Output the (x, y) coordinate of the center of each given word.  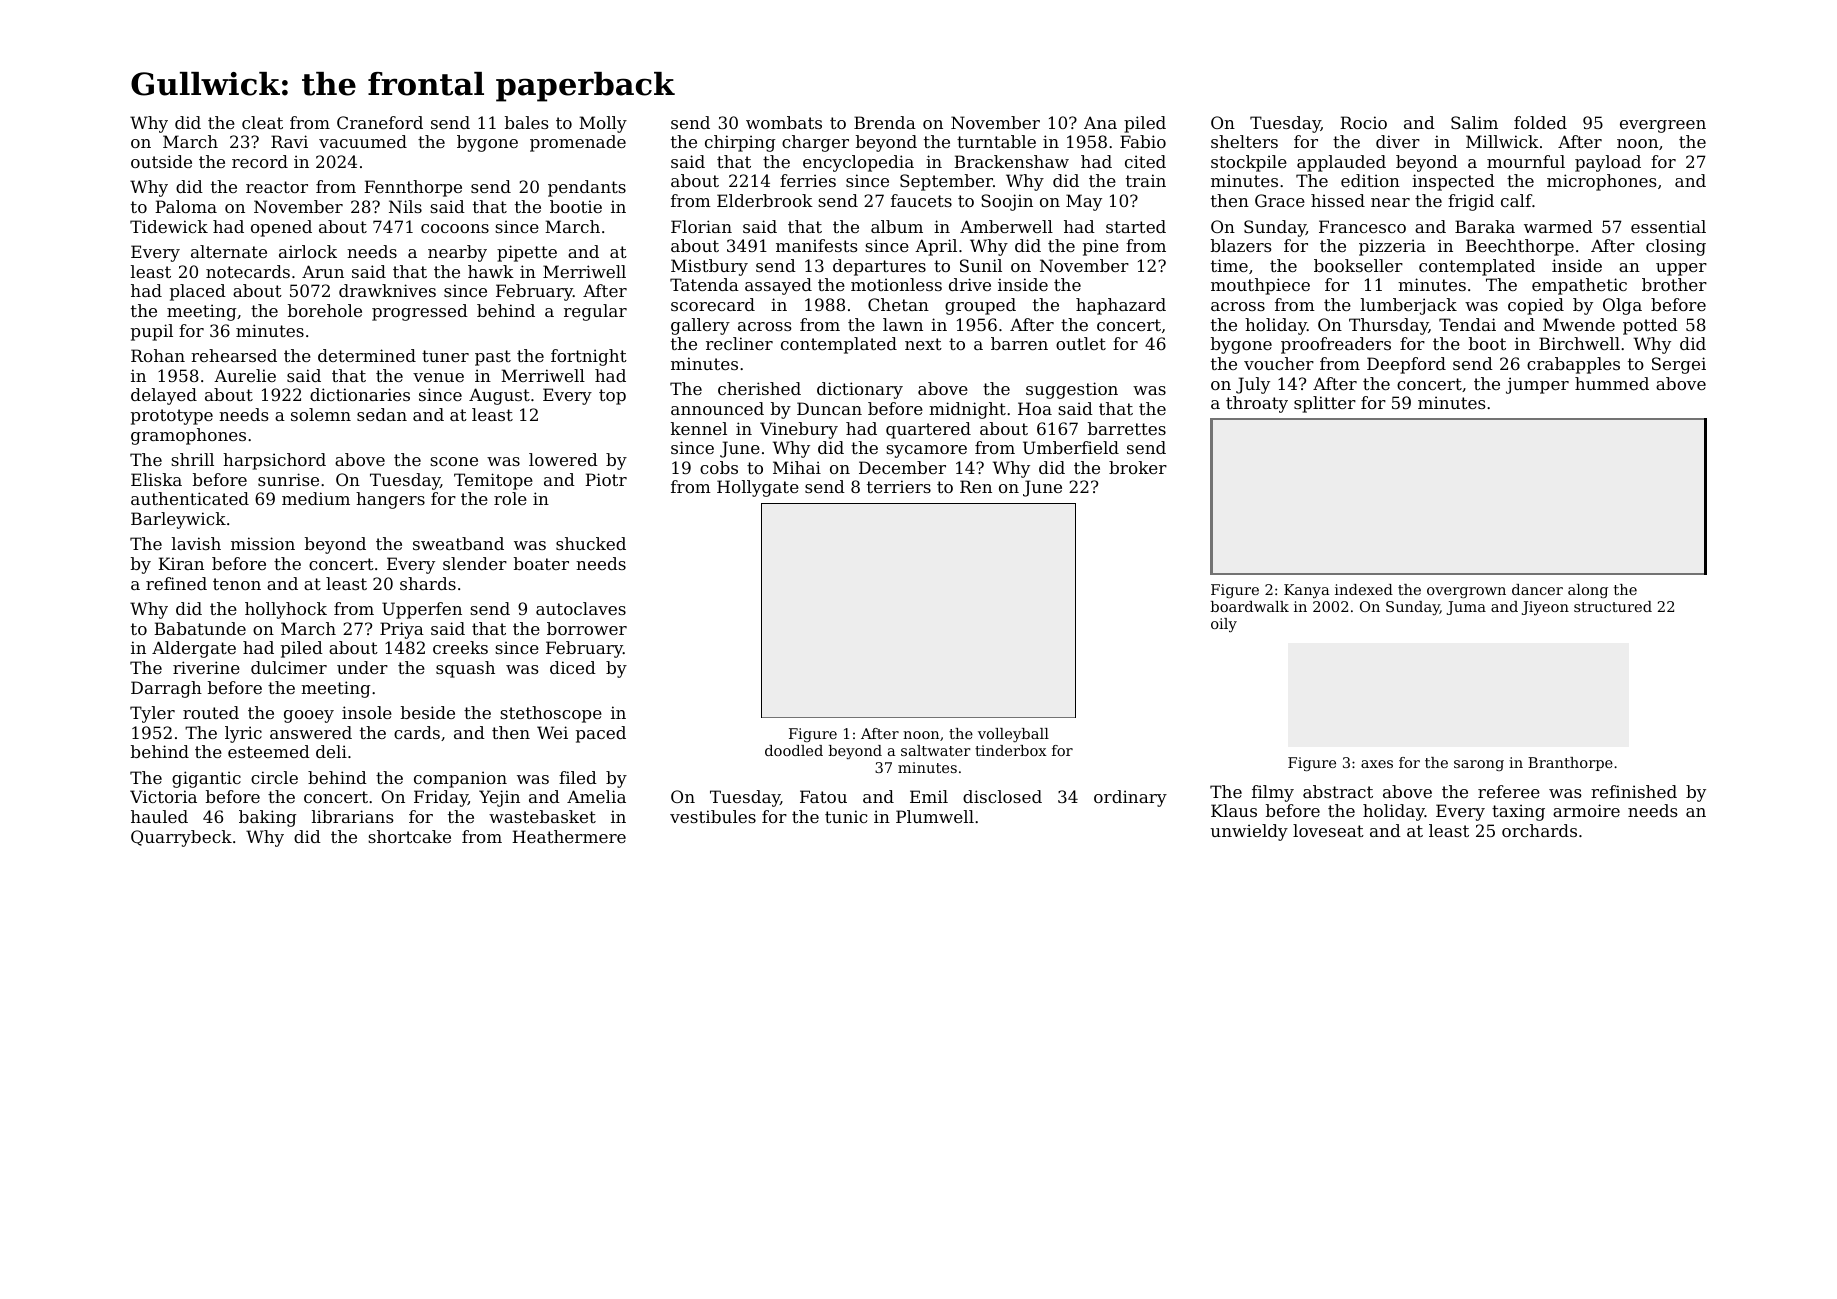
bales (527, 122)
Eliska (156, 479)
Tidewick (169, 226)
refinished (1634, 791)
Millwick (1502, 141)
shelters (1244, 141)
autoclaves (581, 608)
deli (331, 751)
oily (1224, 625)
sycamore (926, 451)
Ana (1100, 122)
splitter (1325, 404)
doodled (794, 750)
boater (541, 563)
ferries (808, 180)
